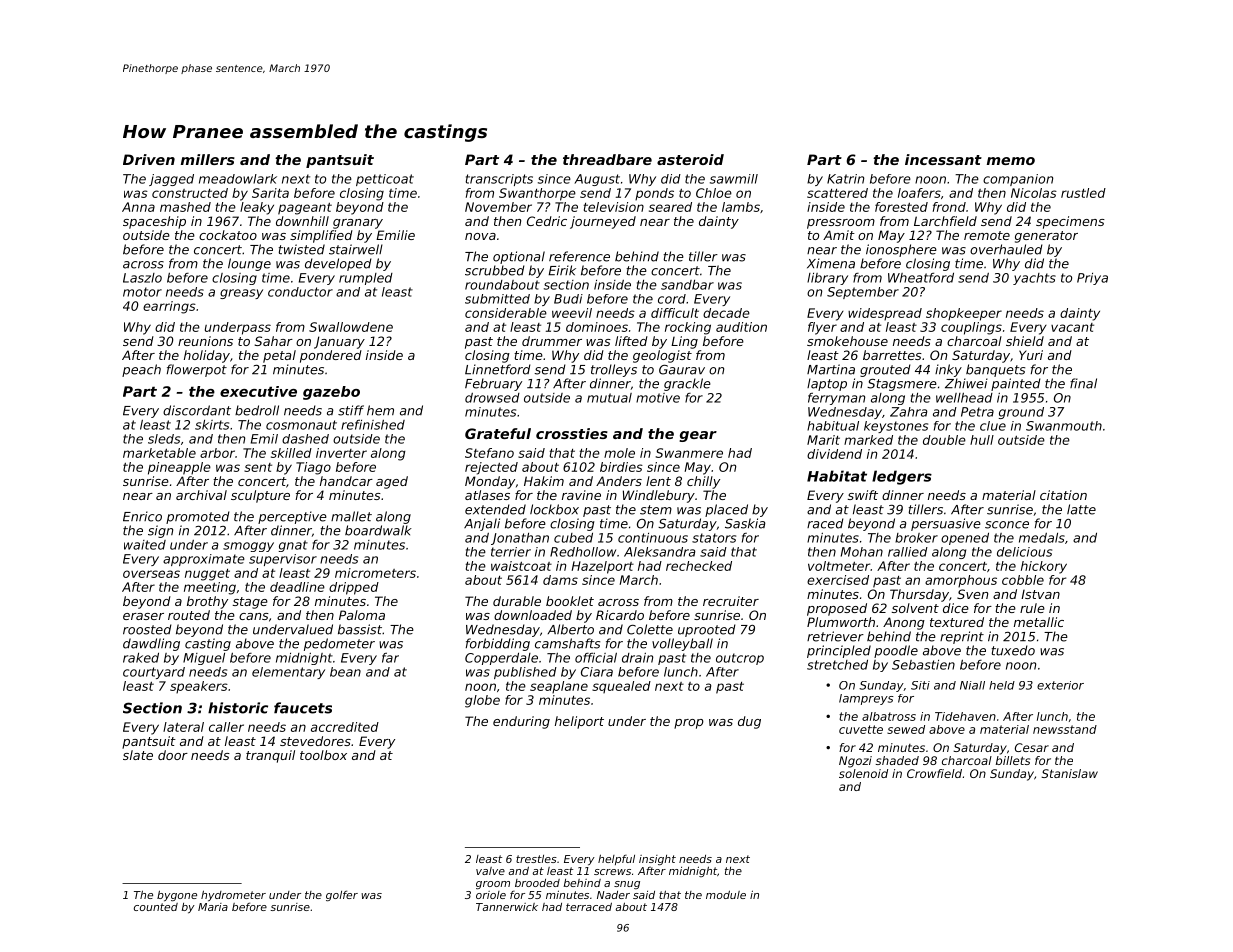 The width and height of the screenshot is (1233, 952). Describe the element at coordinates (1069, 773) in the screenshot. I see `Stanislaw` at that location.
